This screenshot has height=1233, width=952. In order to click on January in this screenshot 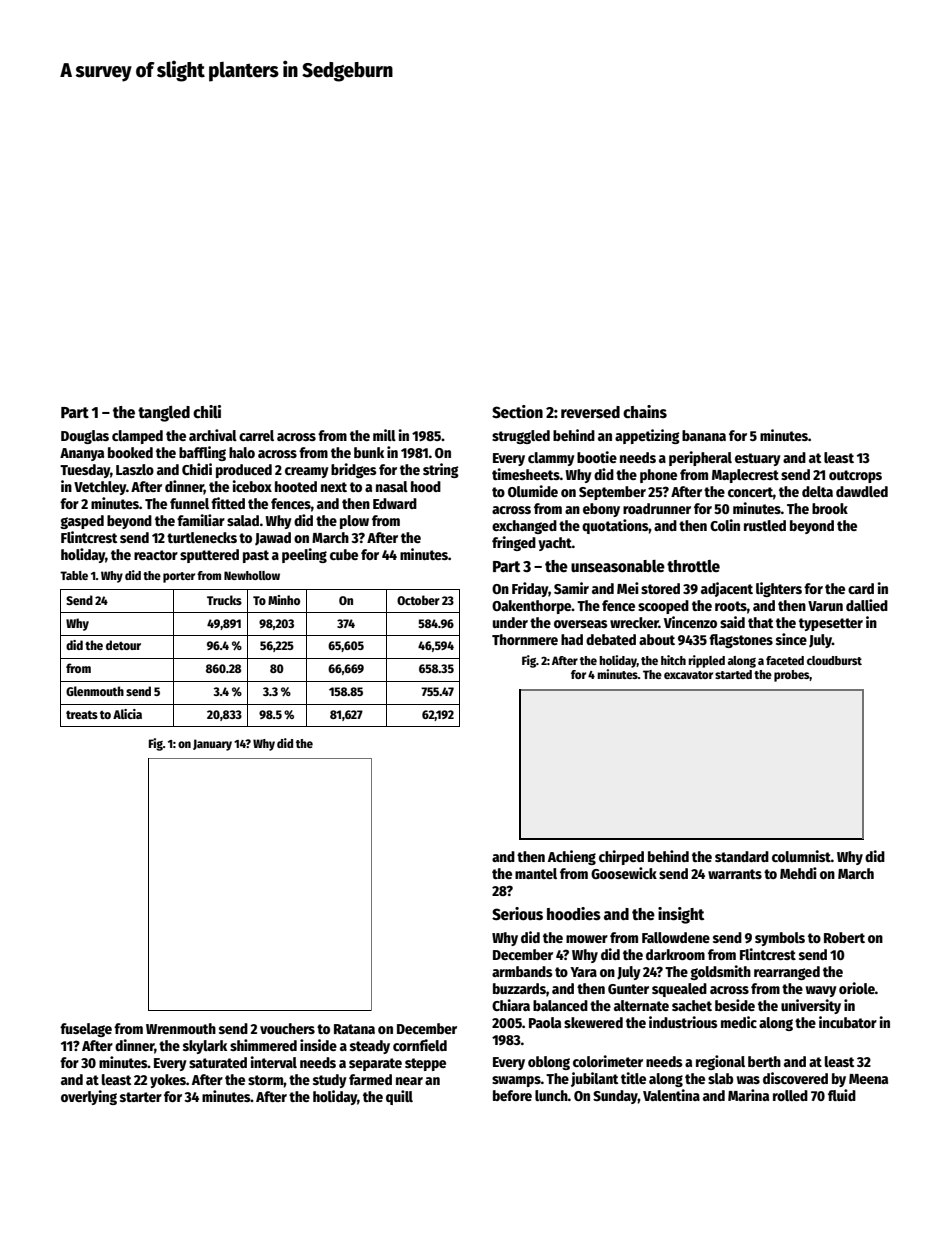, I will do `click(212, 745)`.
